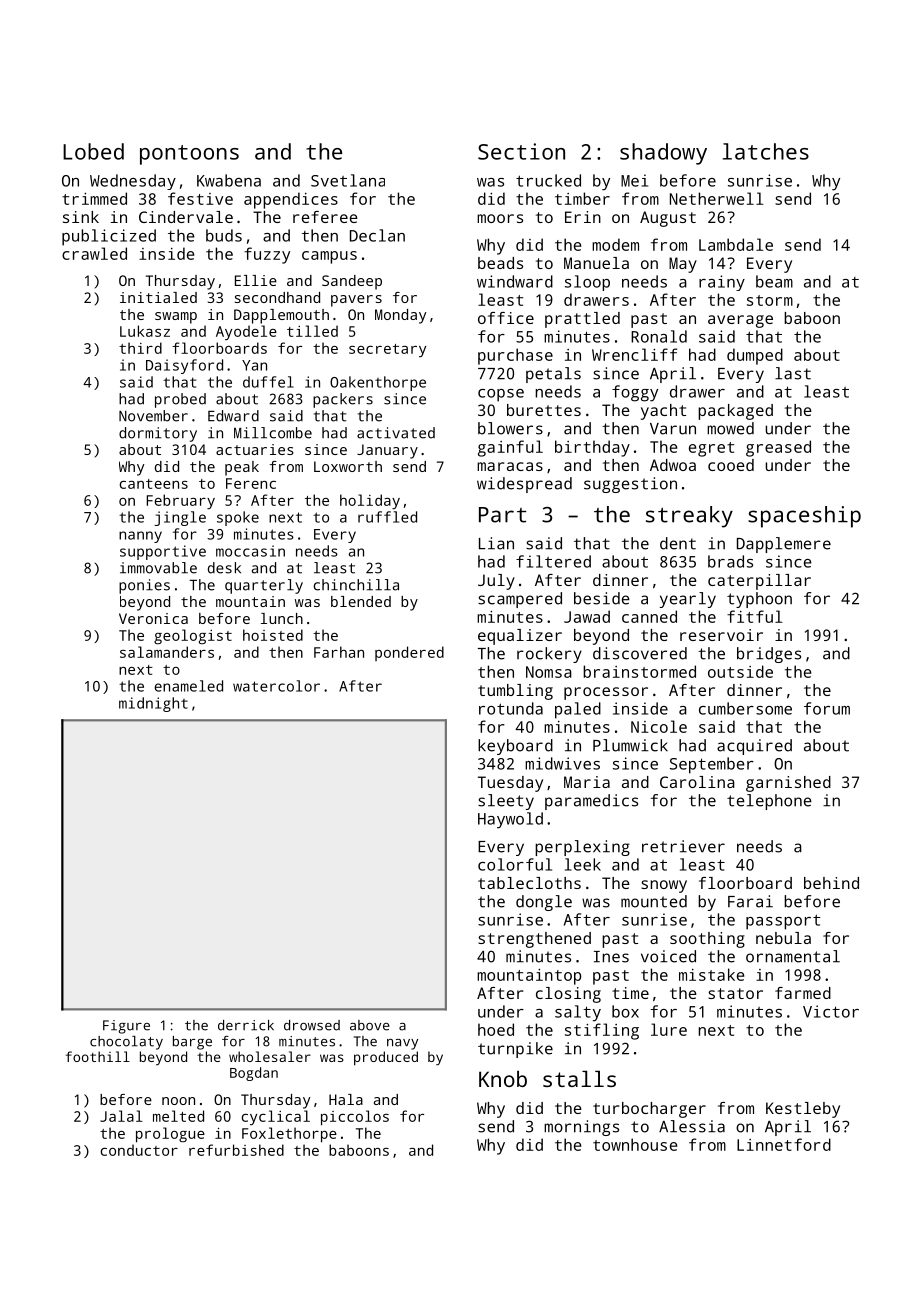 Image resolution: width=924 pixels, height=1311 pixels. What do you see at coordinates (377, 235) in the screenshot?
I see `Declan` at bounding box center [377, 235].
